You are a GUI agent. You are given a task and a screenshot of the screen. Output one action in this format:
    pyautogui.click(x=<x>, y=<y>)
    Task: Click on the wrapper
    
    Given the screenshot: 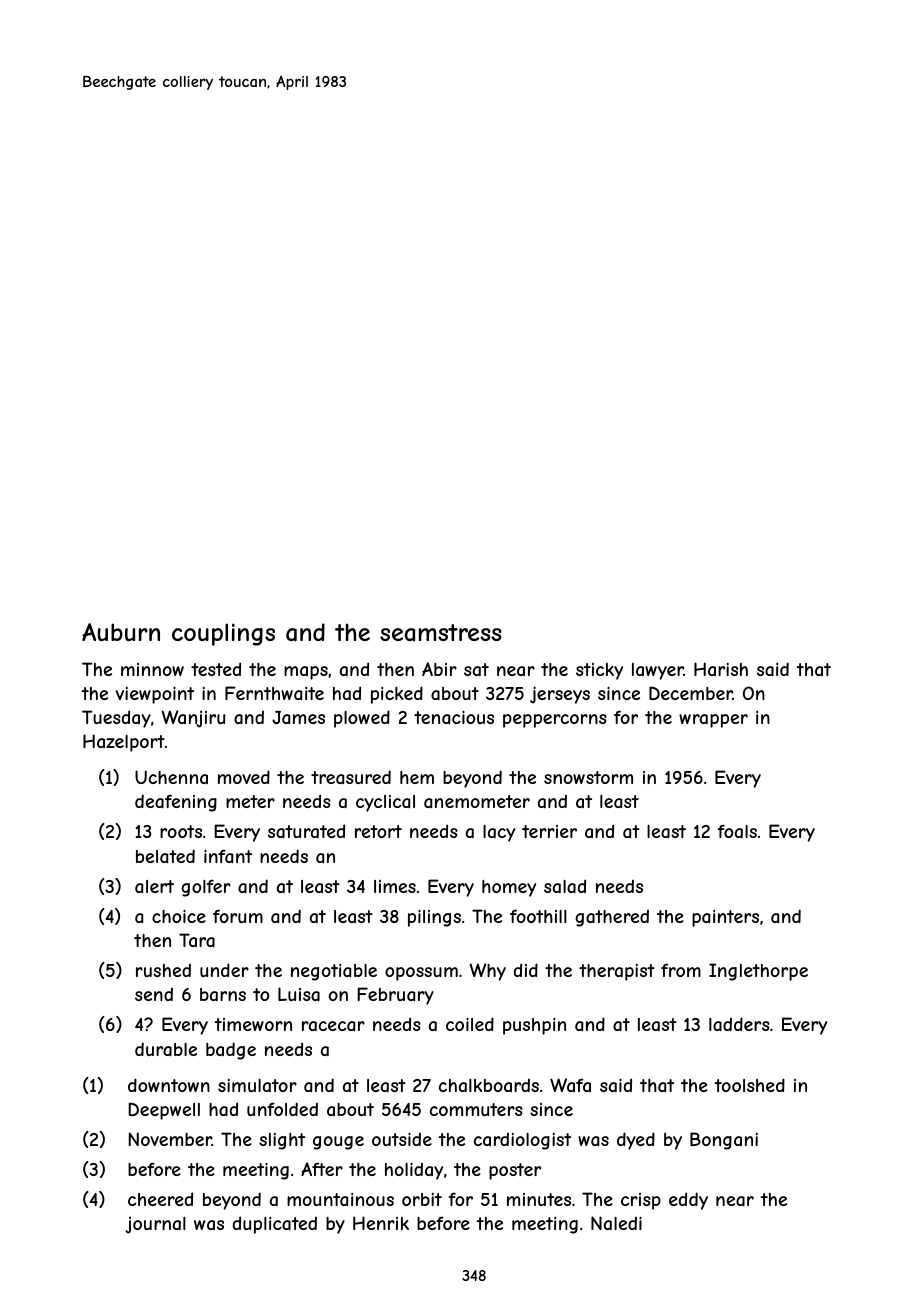 What is the action you would take?
    pyautogui.click(x=713, y=721)
